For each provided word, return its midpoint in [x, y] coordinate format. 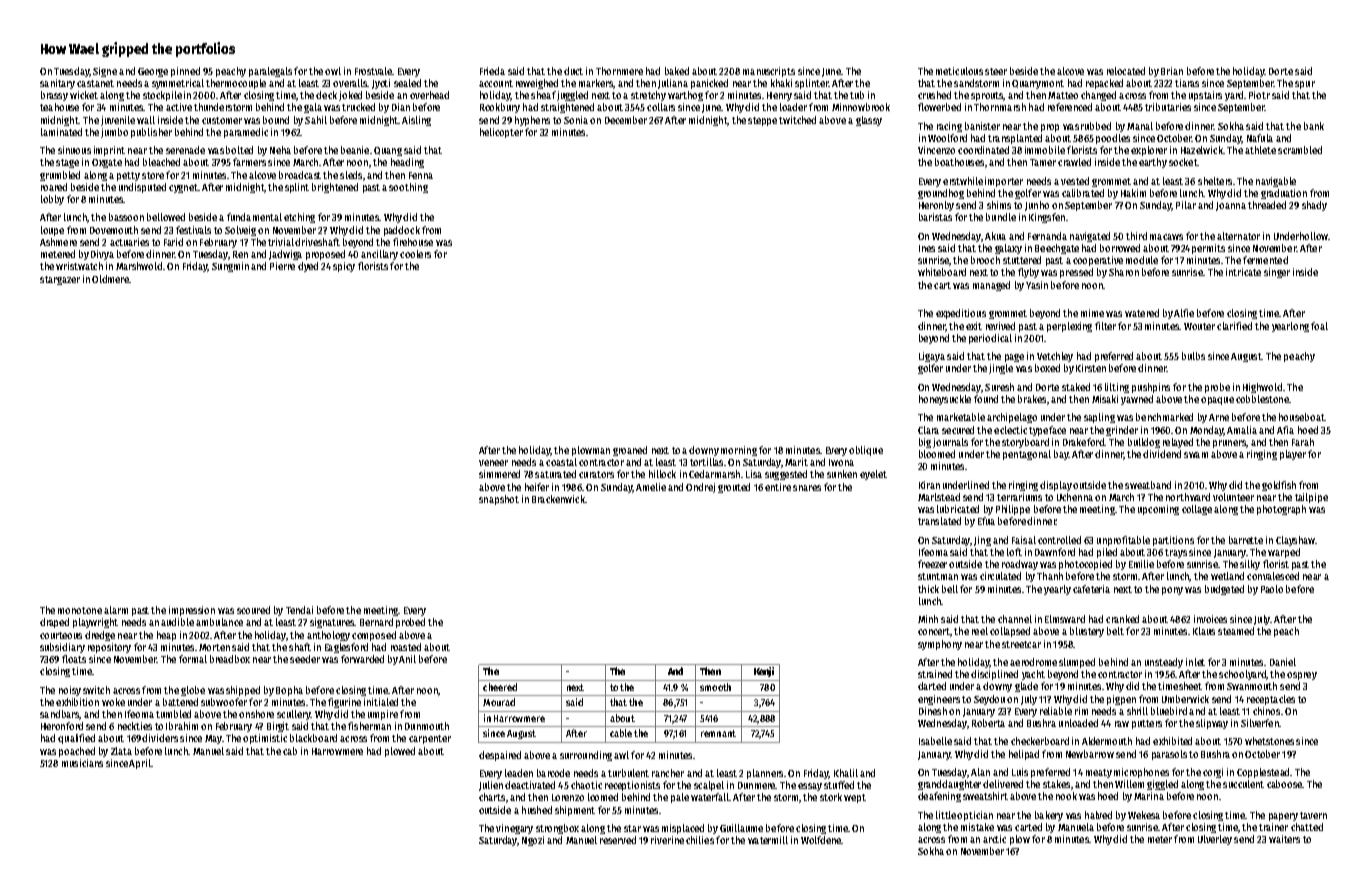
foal [1319, 326]
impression [192, 611]
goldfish [1279, 486]
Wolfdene [821, 840]
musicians [82, 763]
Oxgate [107, 163]
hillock [662, 474]
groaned [630, 451]
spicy [344, 267]
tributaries [1168, 107]
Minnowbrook [861, 107]
